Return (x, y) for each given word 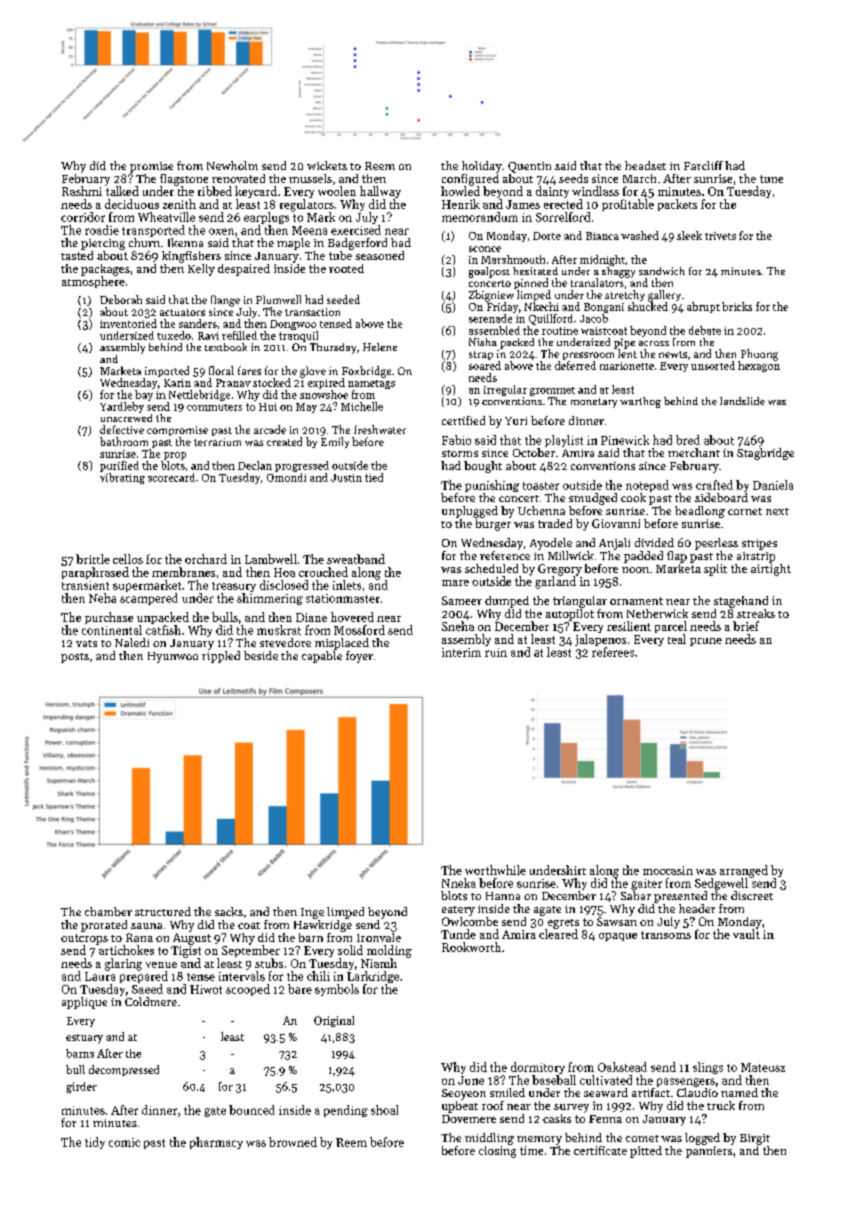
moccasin (668, 870)
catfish (163, 630)
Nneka (459, 883)
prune (706, 642)
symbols (337, 990)
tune (771, 179)
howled (460, 191)
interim (461, 652)
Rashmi (82, 191)
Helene (380, 347)
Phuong (759, 355)
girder (81, 1087)
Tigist (186, 952)
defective (122, 429)
